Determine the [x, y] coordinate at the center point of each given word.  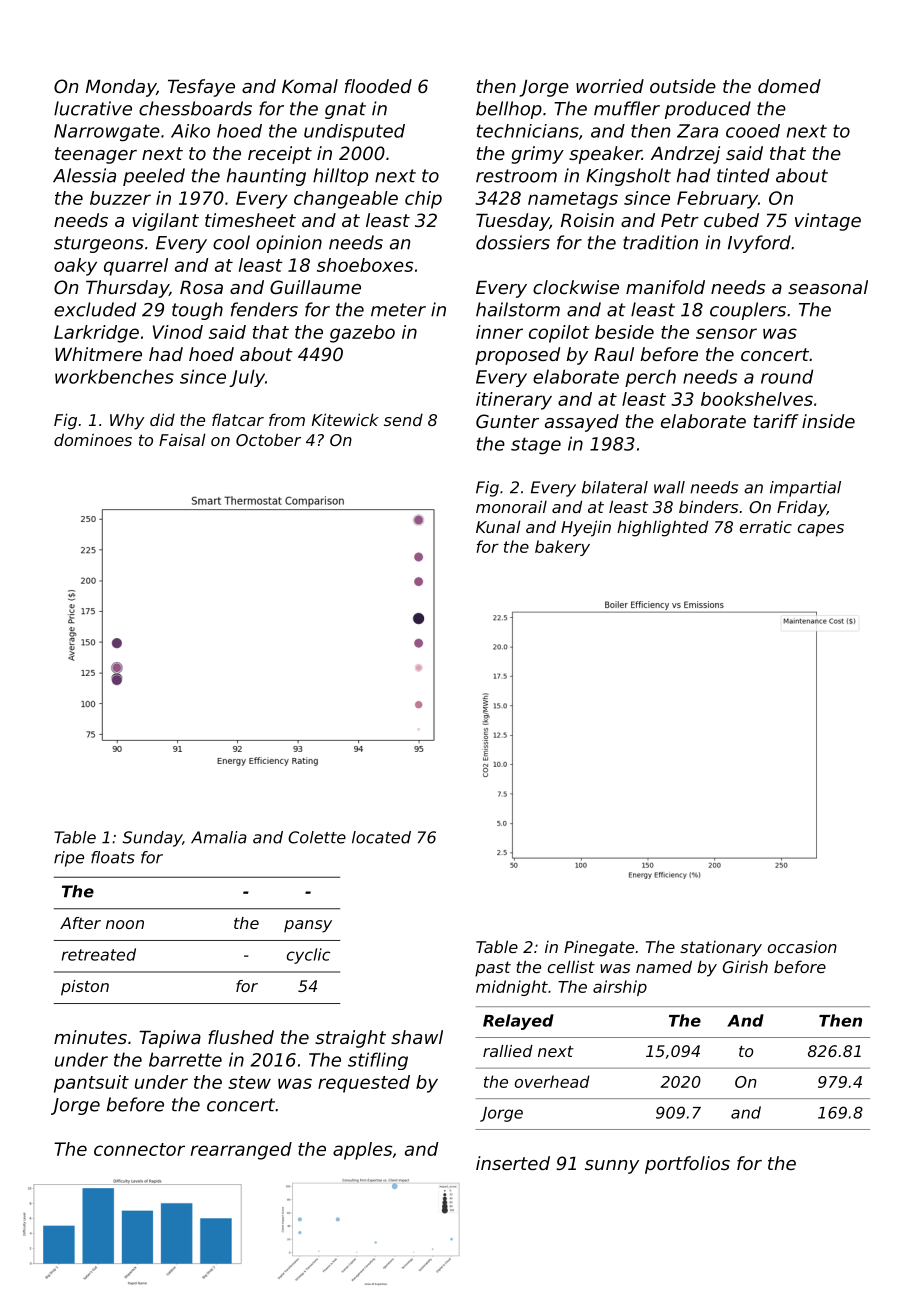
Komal [310, 86]
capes [821, 530]
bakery [562, 548]
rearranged [241, 1151]
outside [683, 86]
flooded [378, 86]
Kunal [498, 526]
